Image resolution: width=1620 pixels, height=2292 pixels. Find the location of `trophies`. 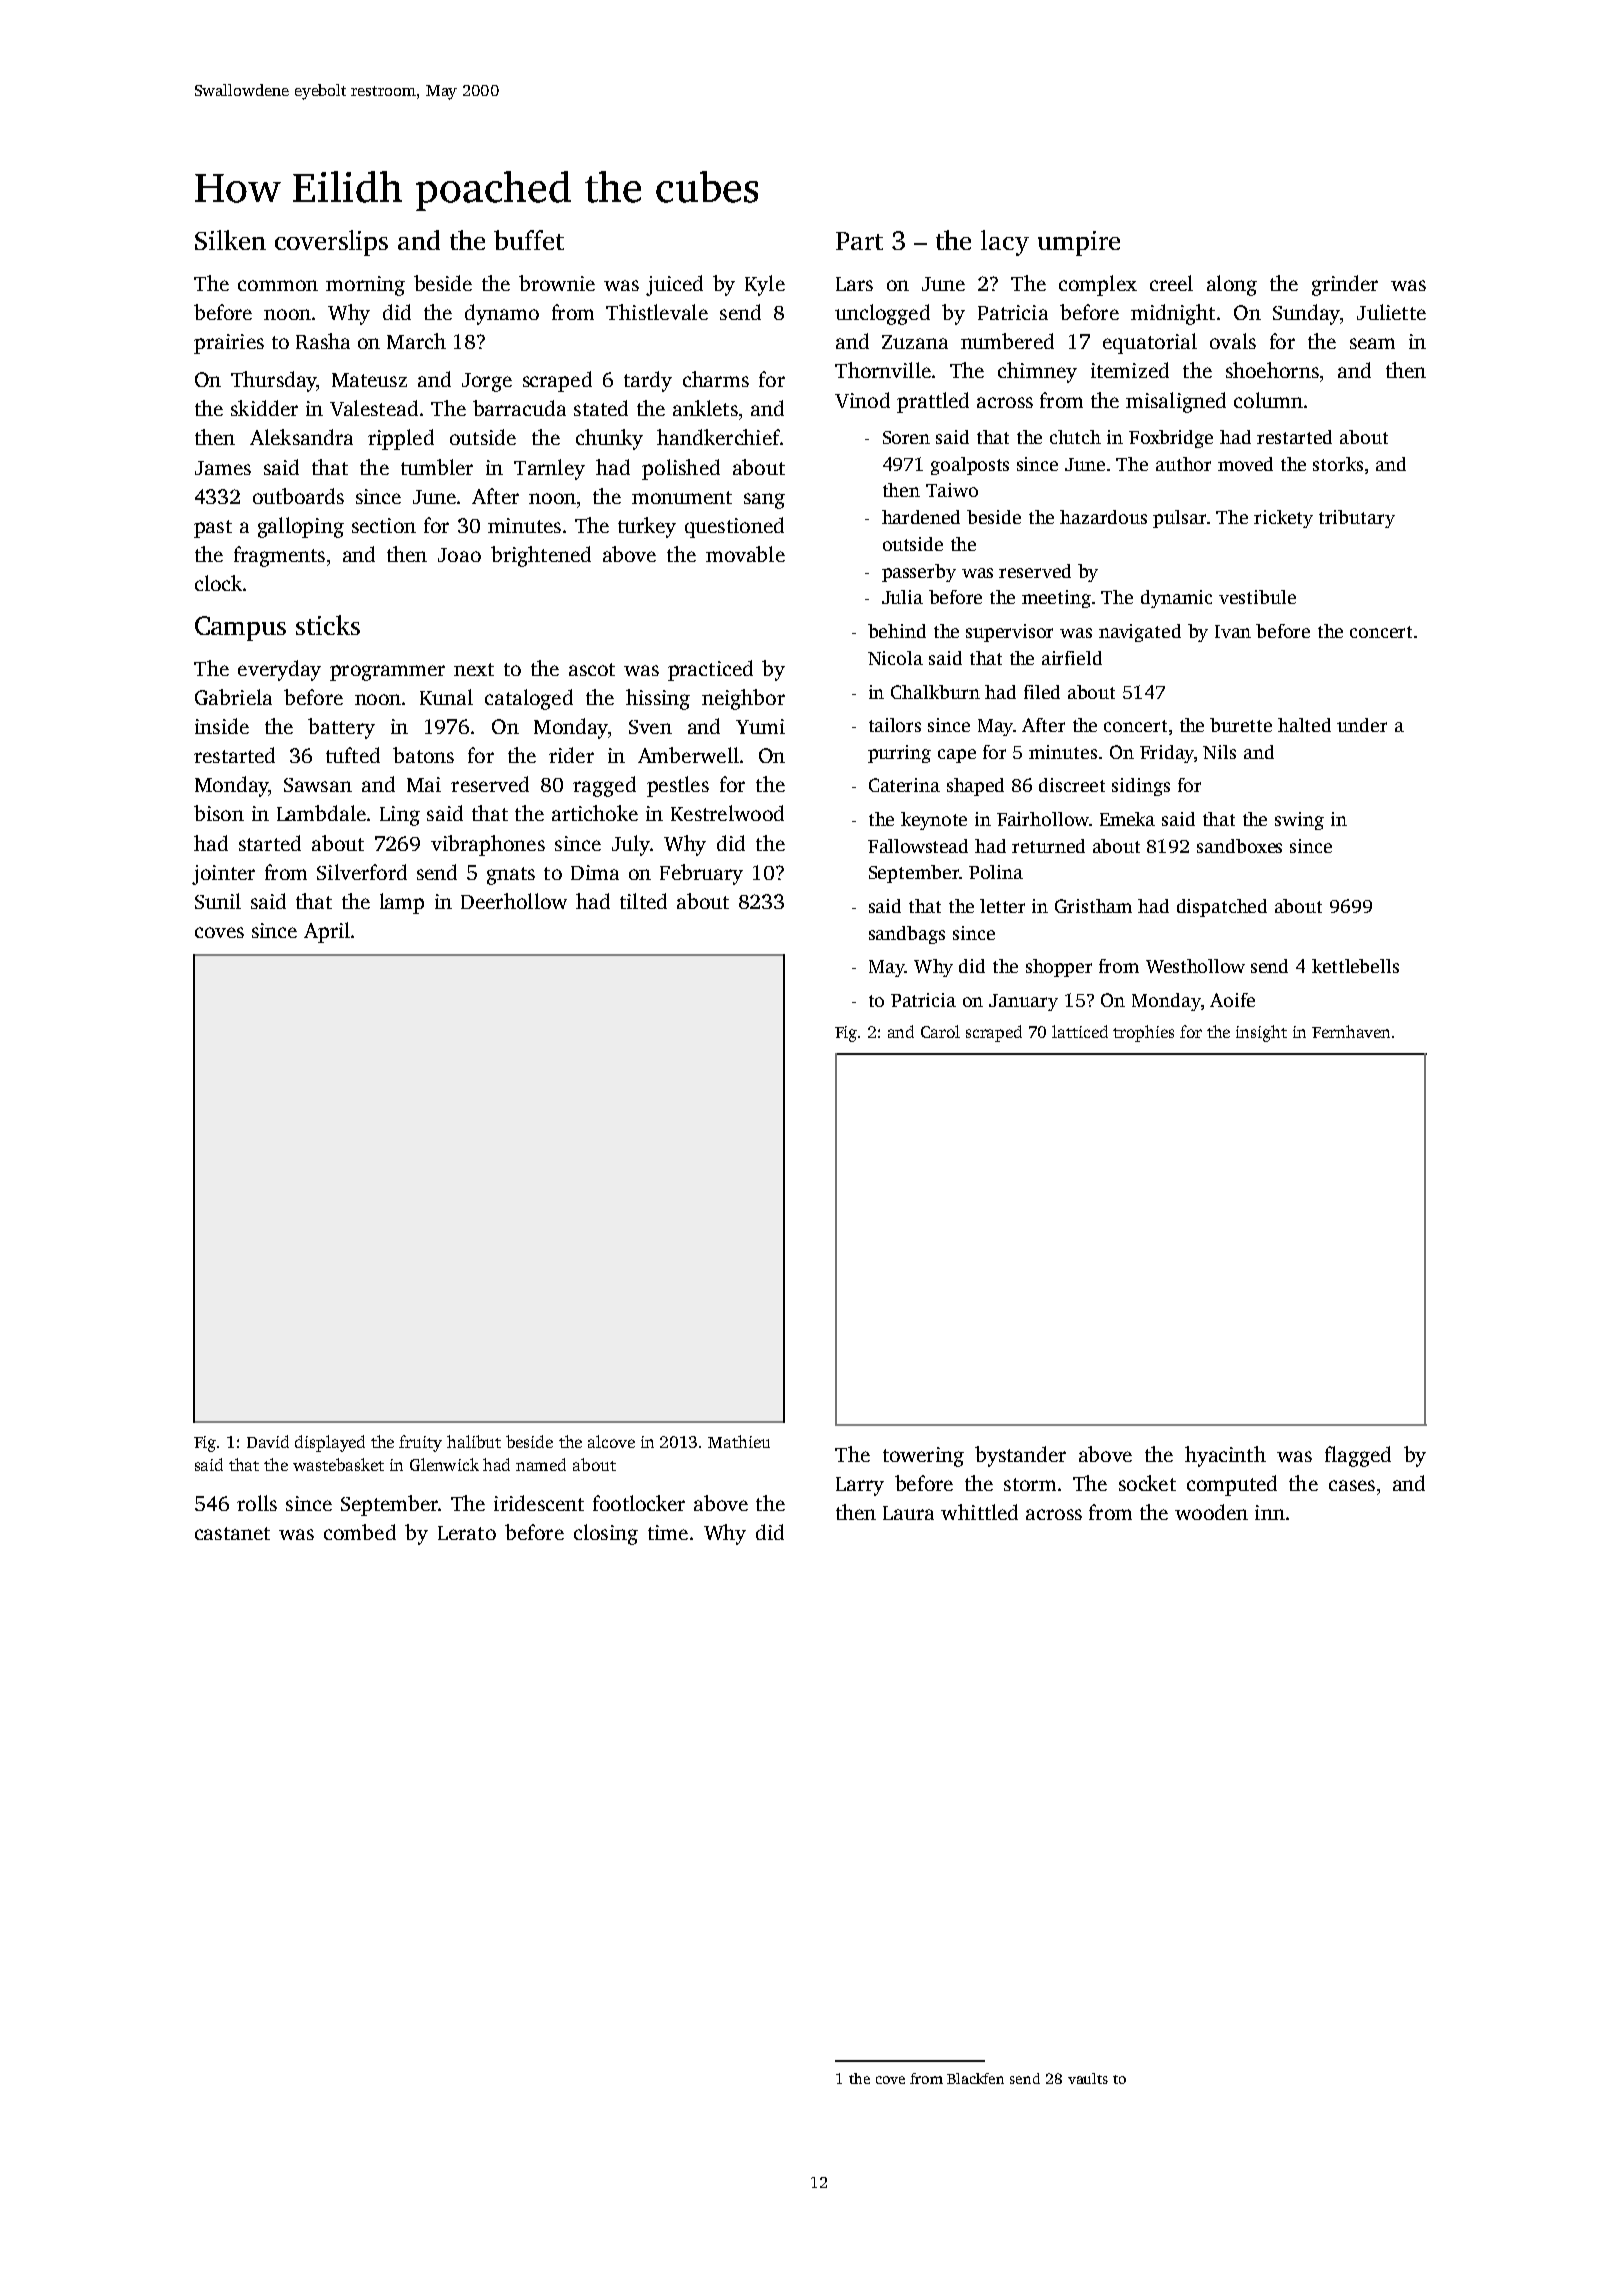

trophies is located at coordinates (1143, 1033).
